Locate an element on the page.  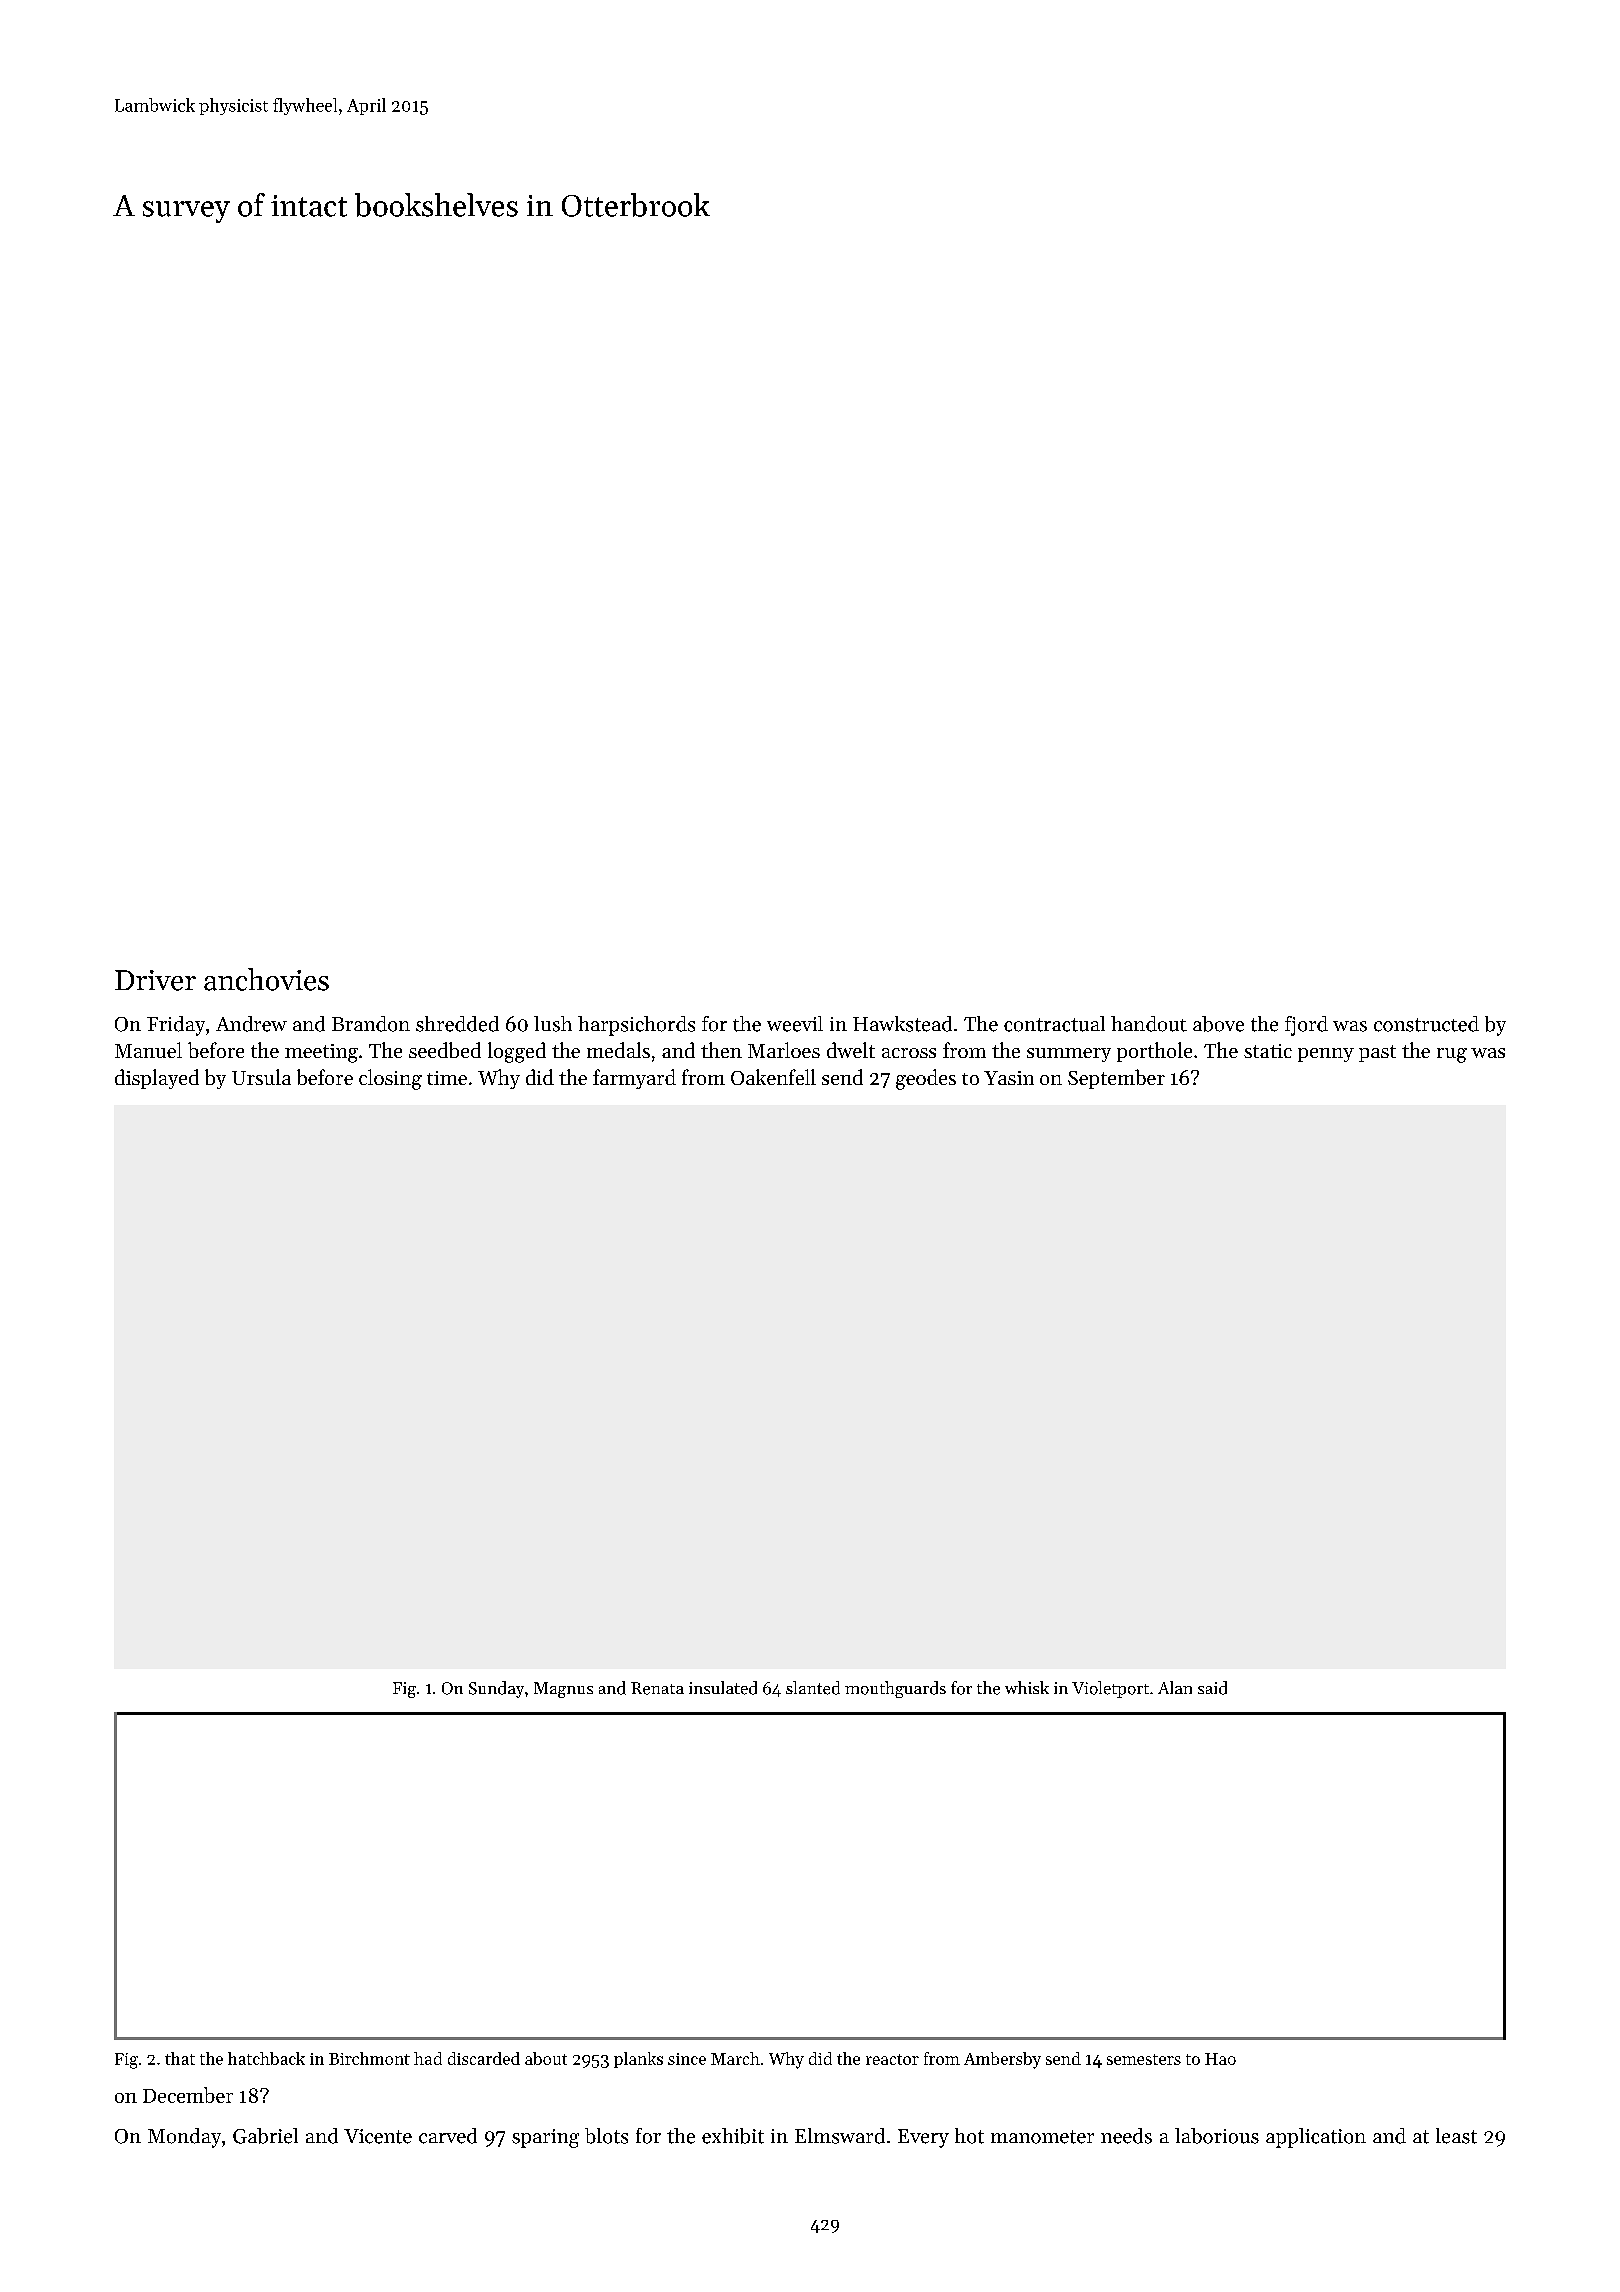
whisk is located at coordinates (1027, 1687).
